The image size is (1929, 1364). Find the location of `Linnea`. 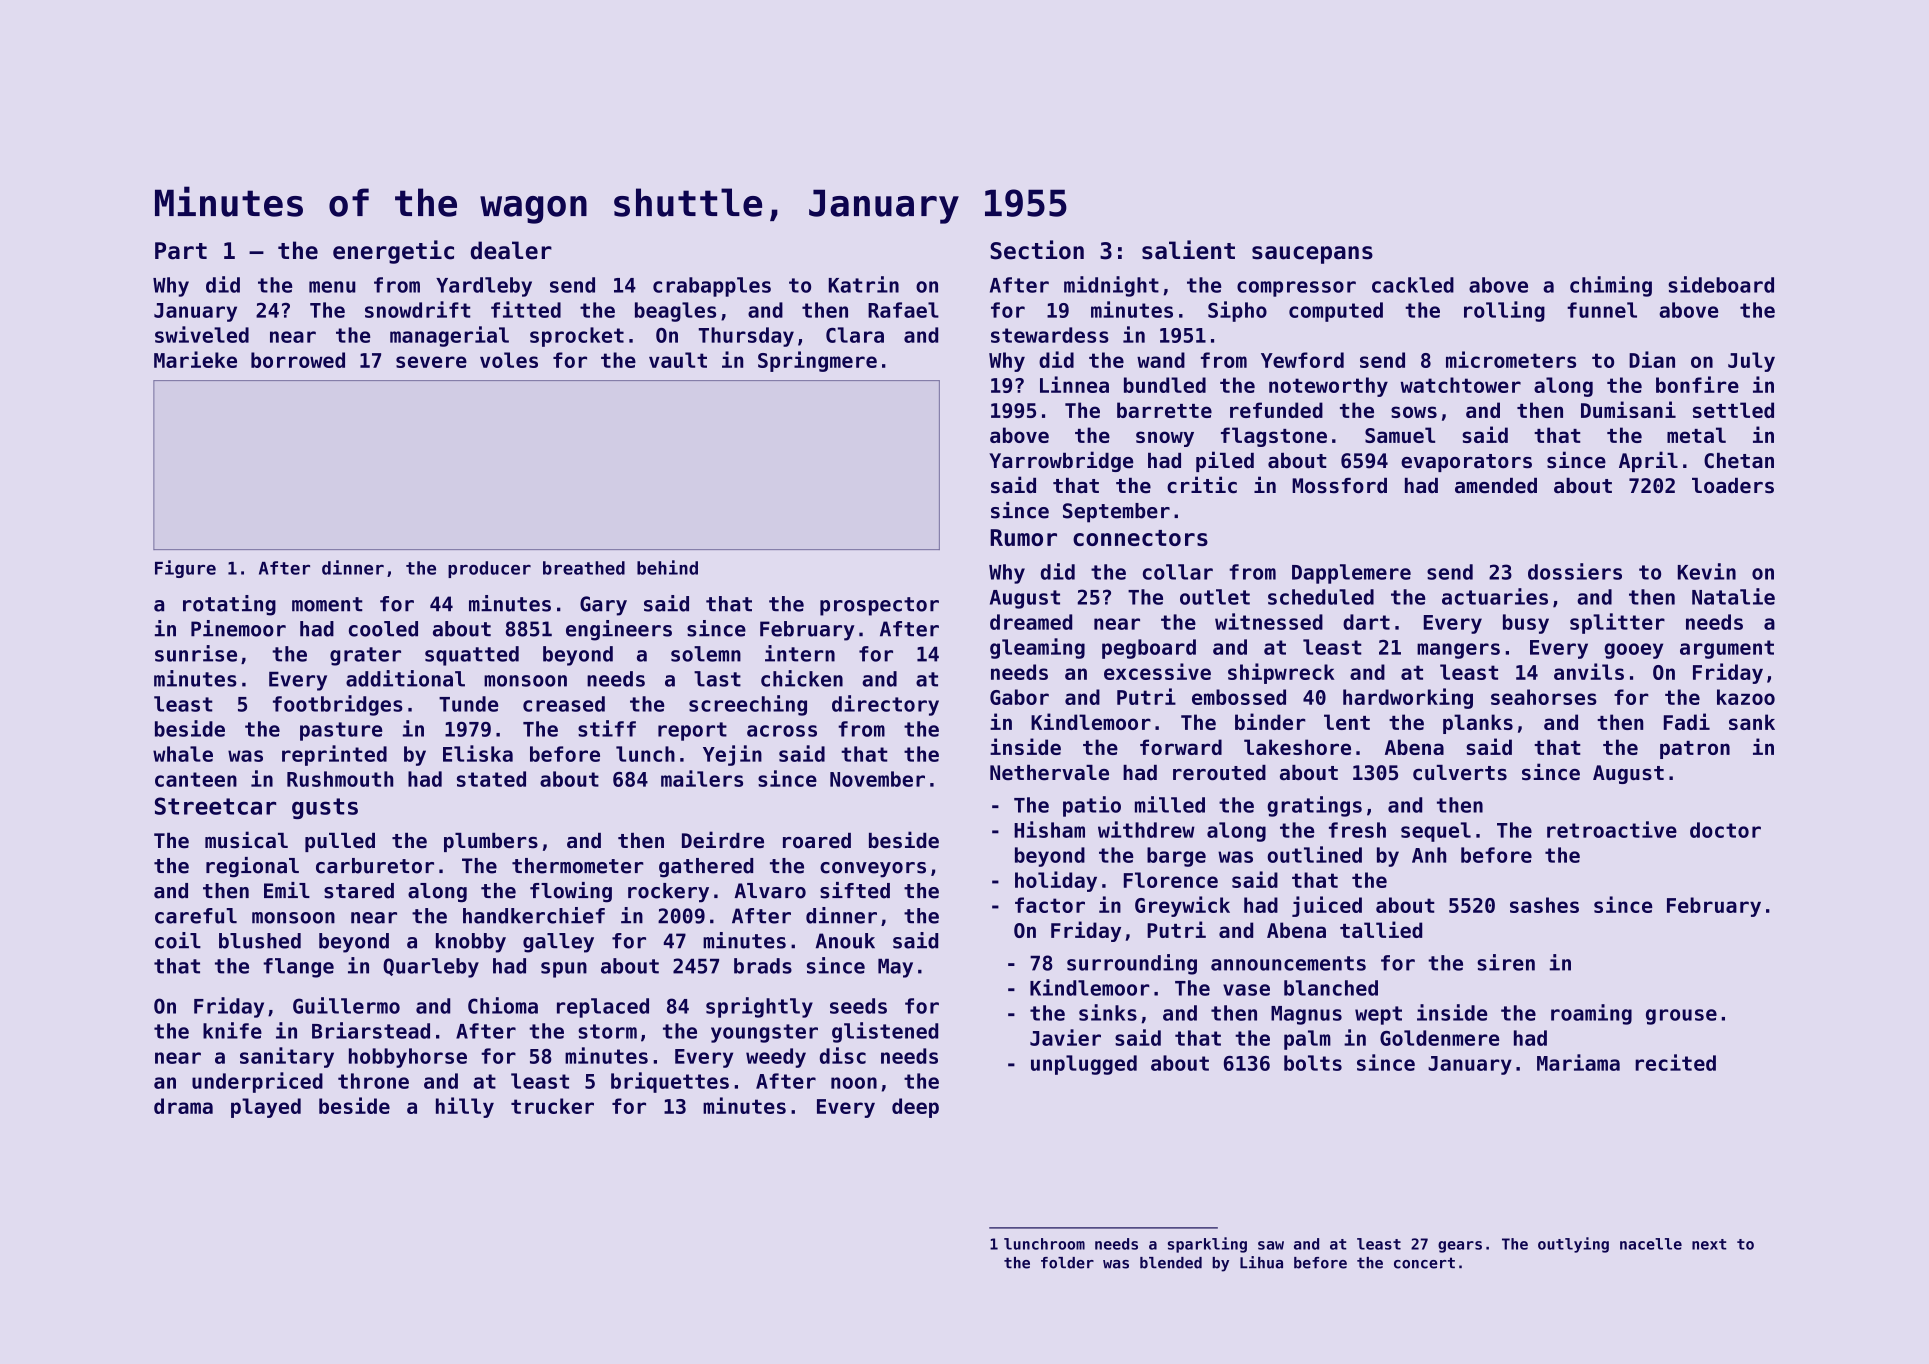

Linnea is located at coordinates (1074, 384).
